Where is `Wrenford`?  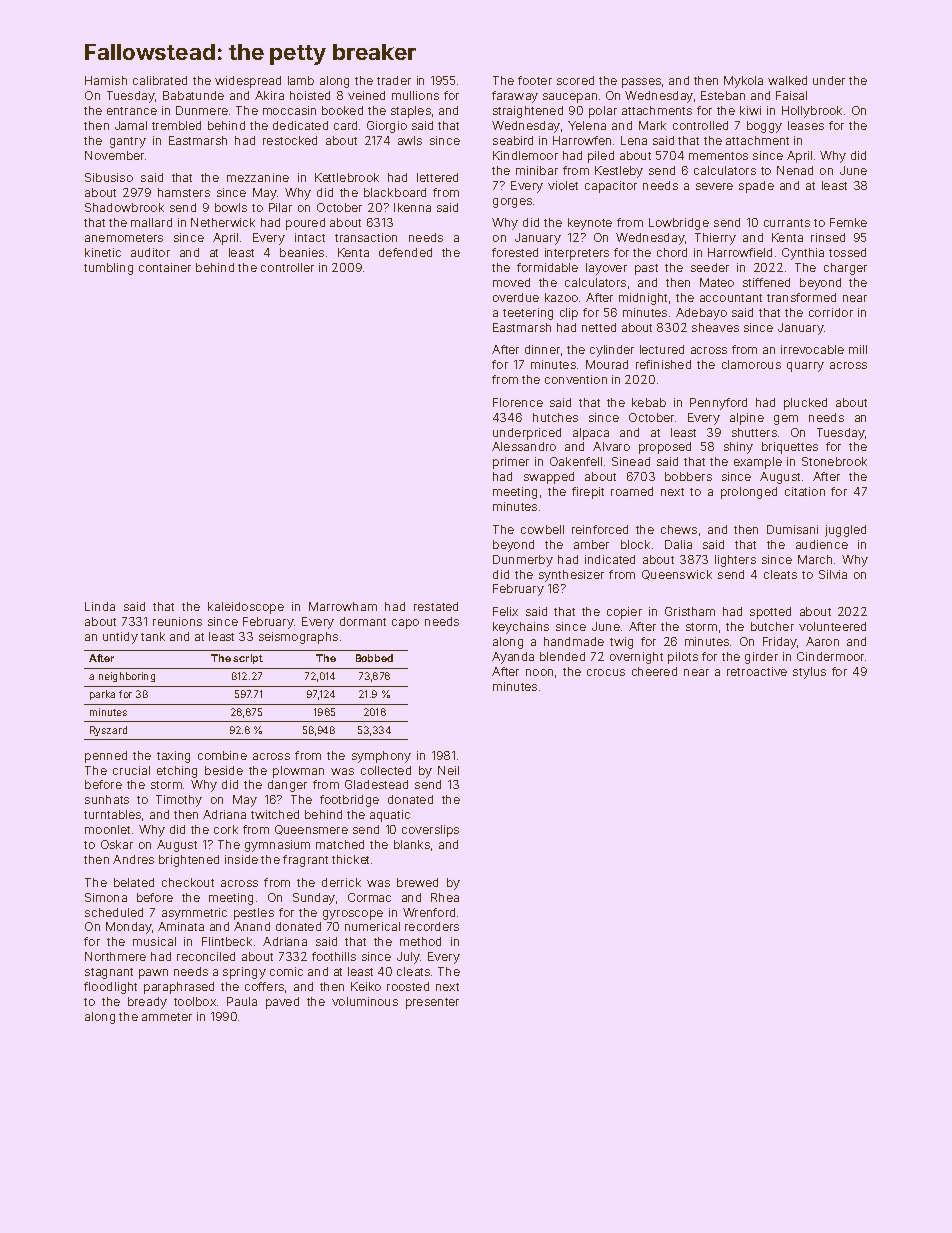 Wrenford is located at coordinates (429, 912).
